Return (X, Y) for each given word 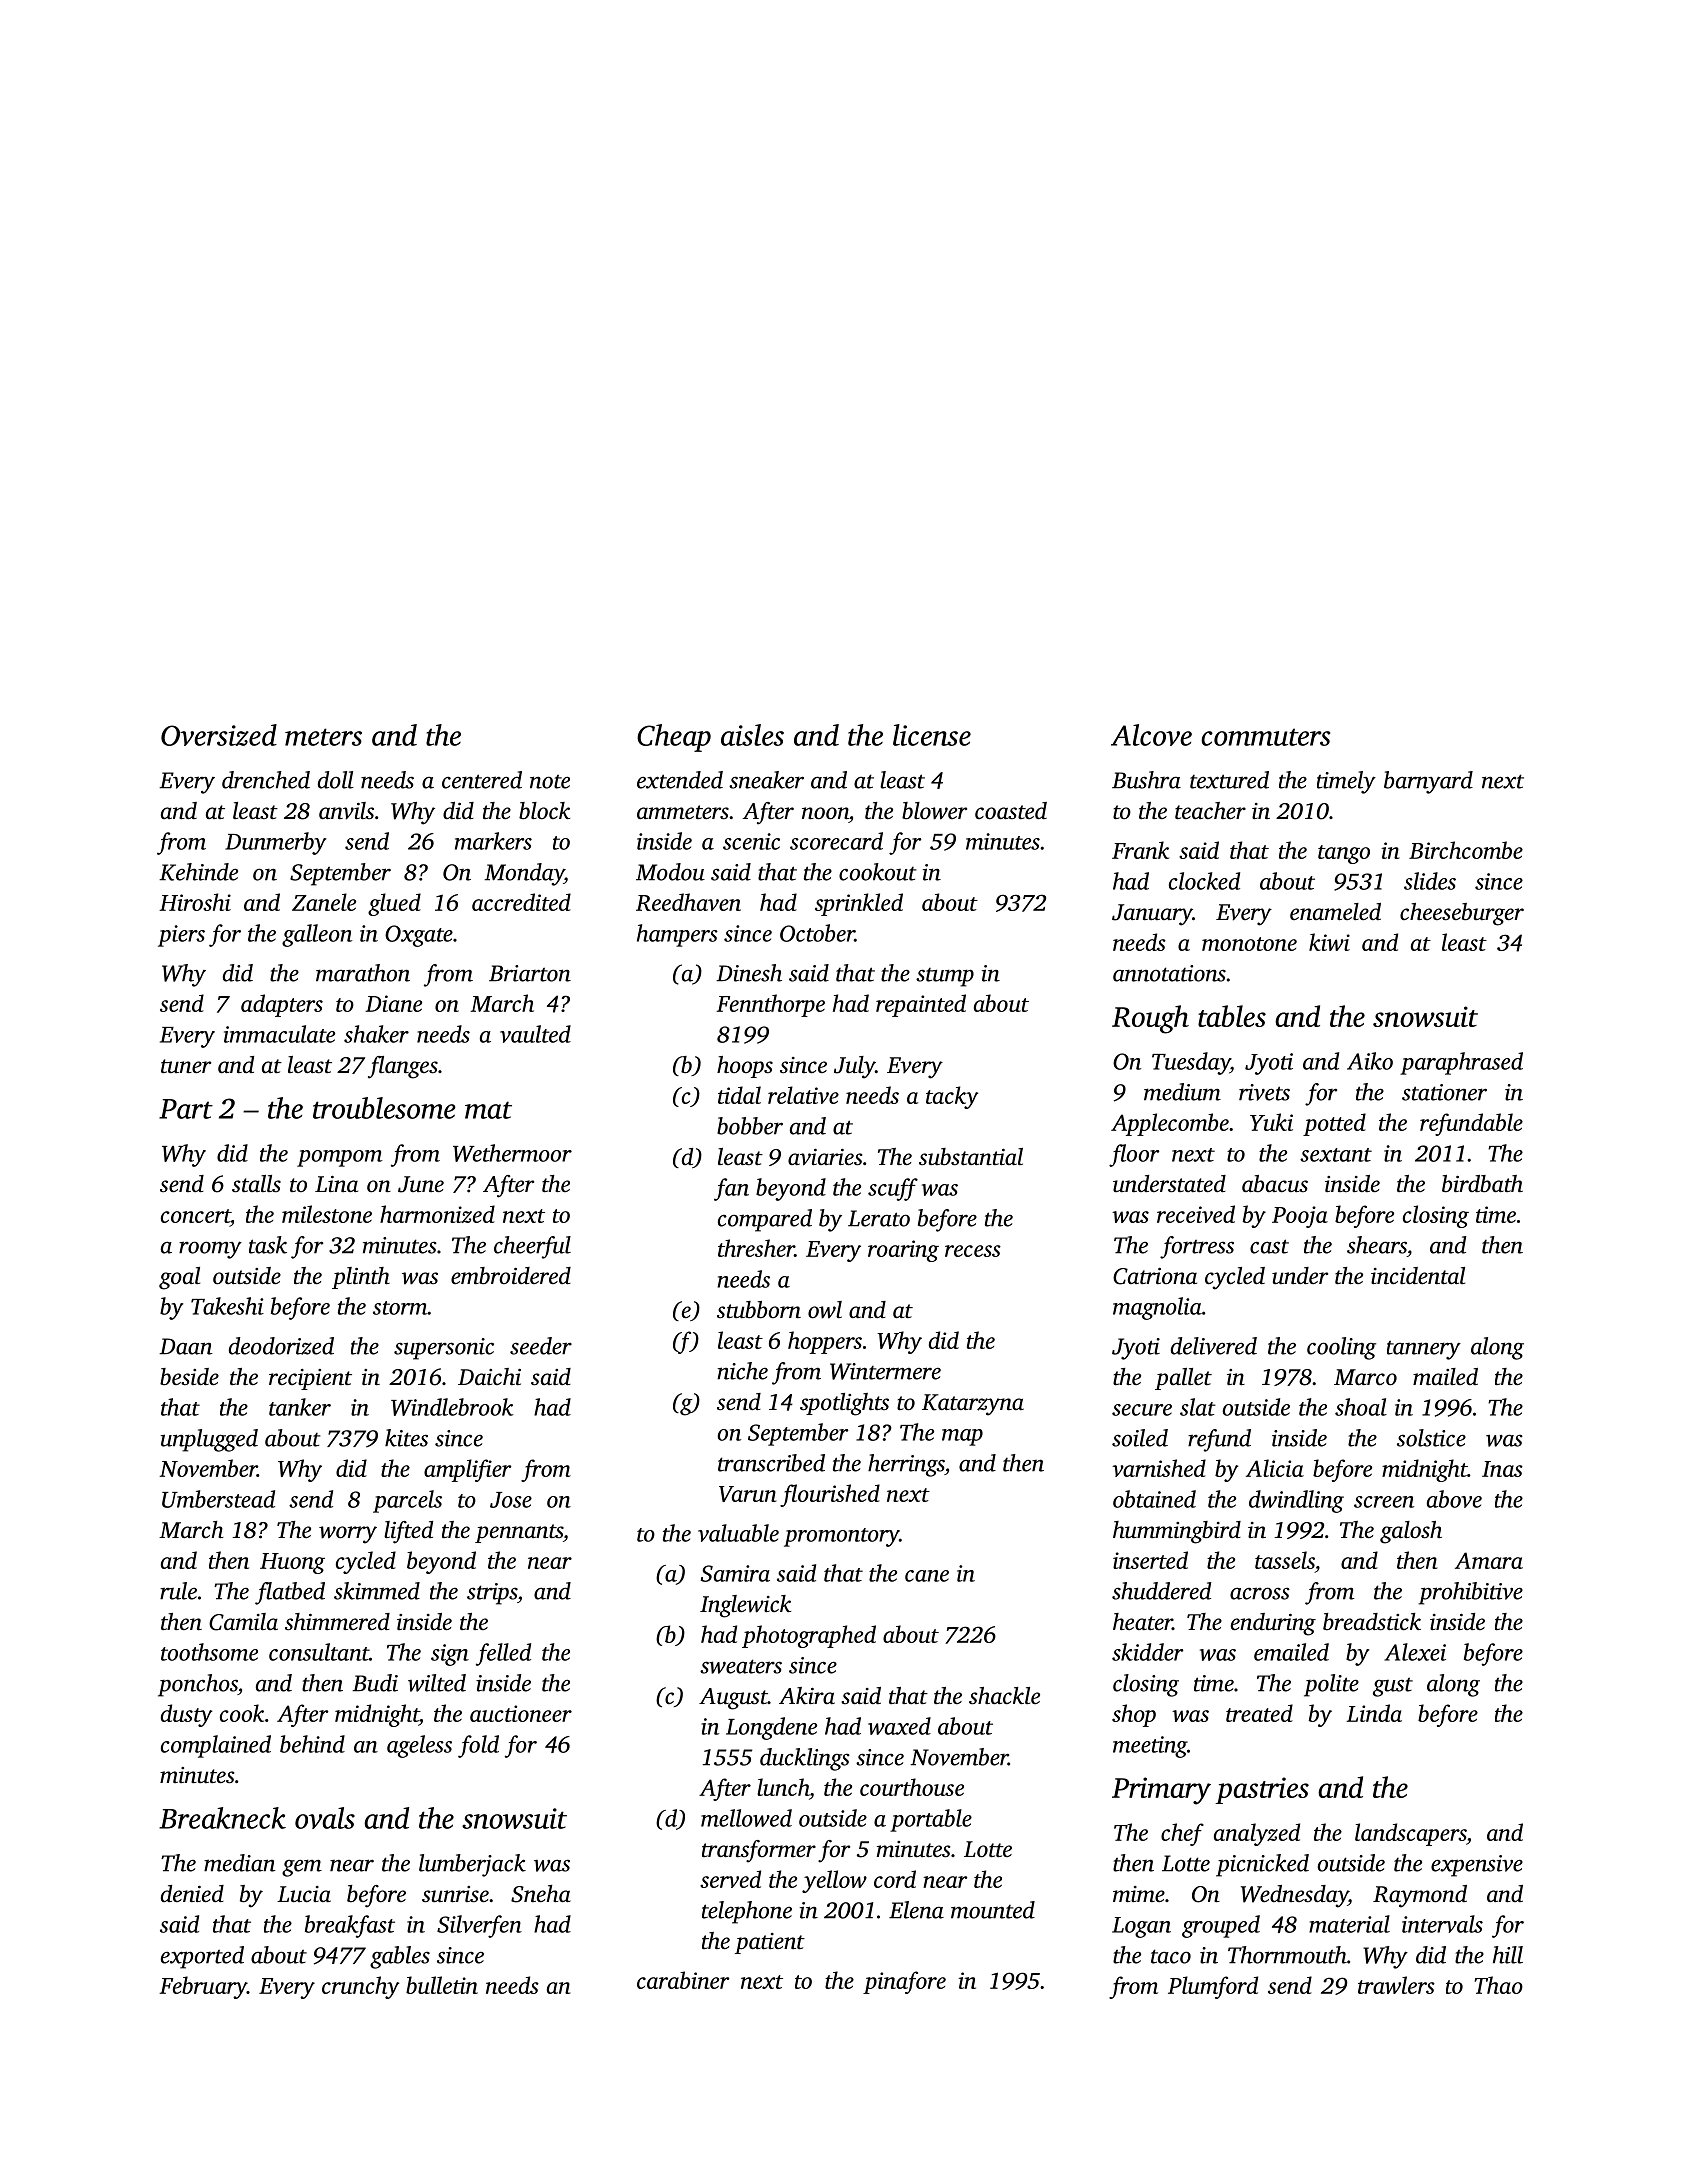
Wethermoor (512, 1153)
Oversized (219, 735)
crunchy (361, 1987)
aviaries (825, 1157)
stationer (1444, 1092)
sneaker (766, 780)
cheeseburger (1462, 914)
